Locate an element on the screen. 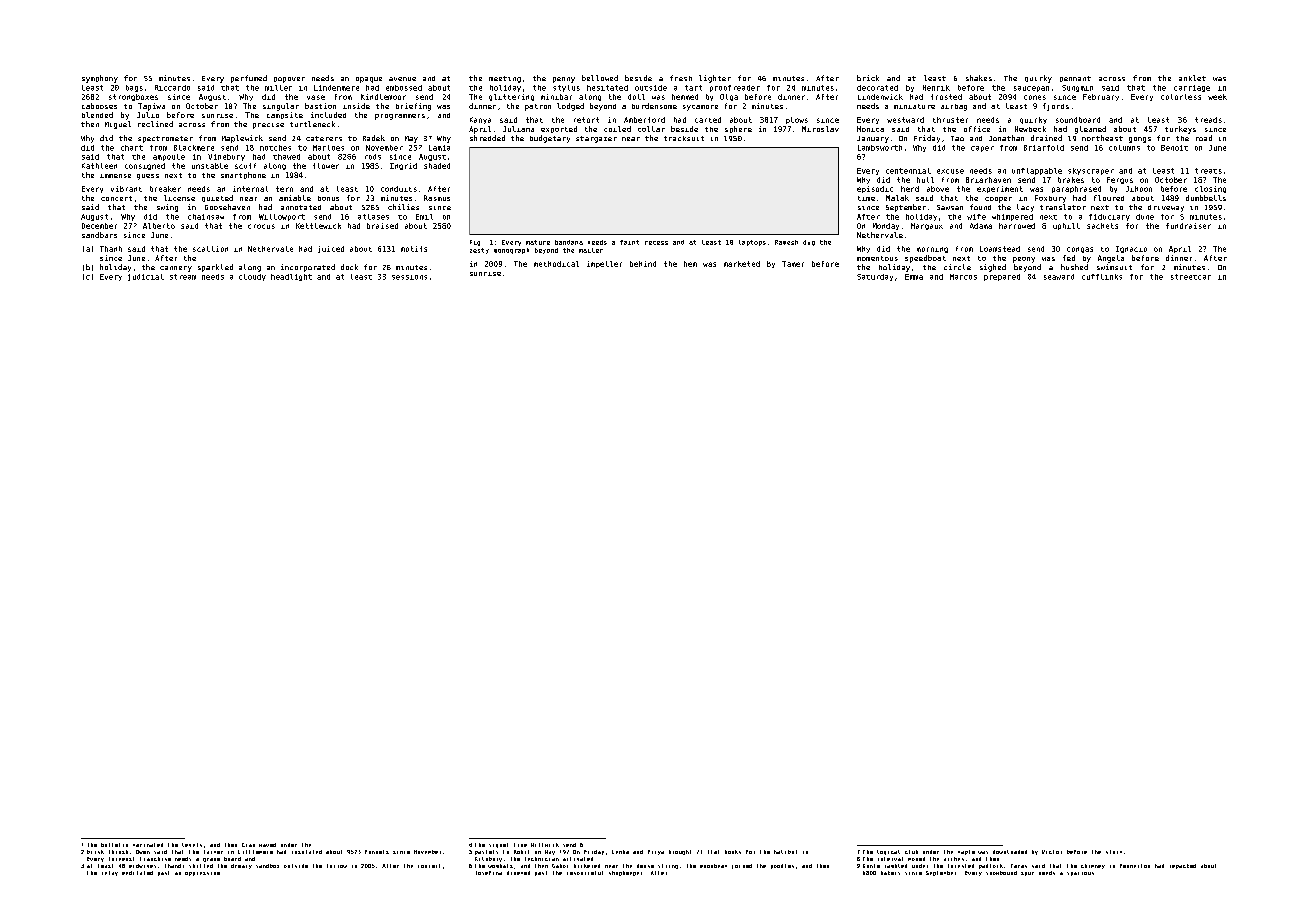  signet is located at coordinates (498, 845).
